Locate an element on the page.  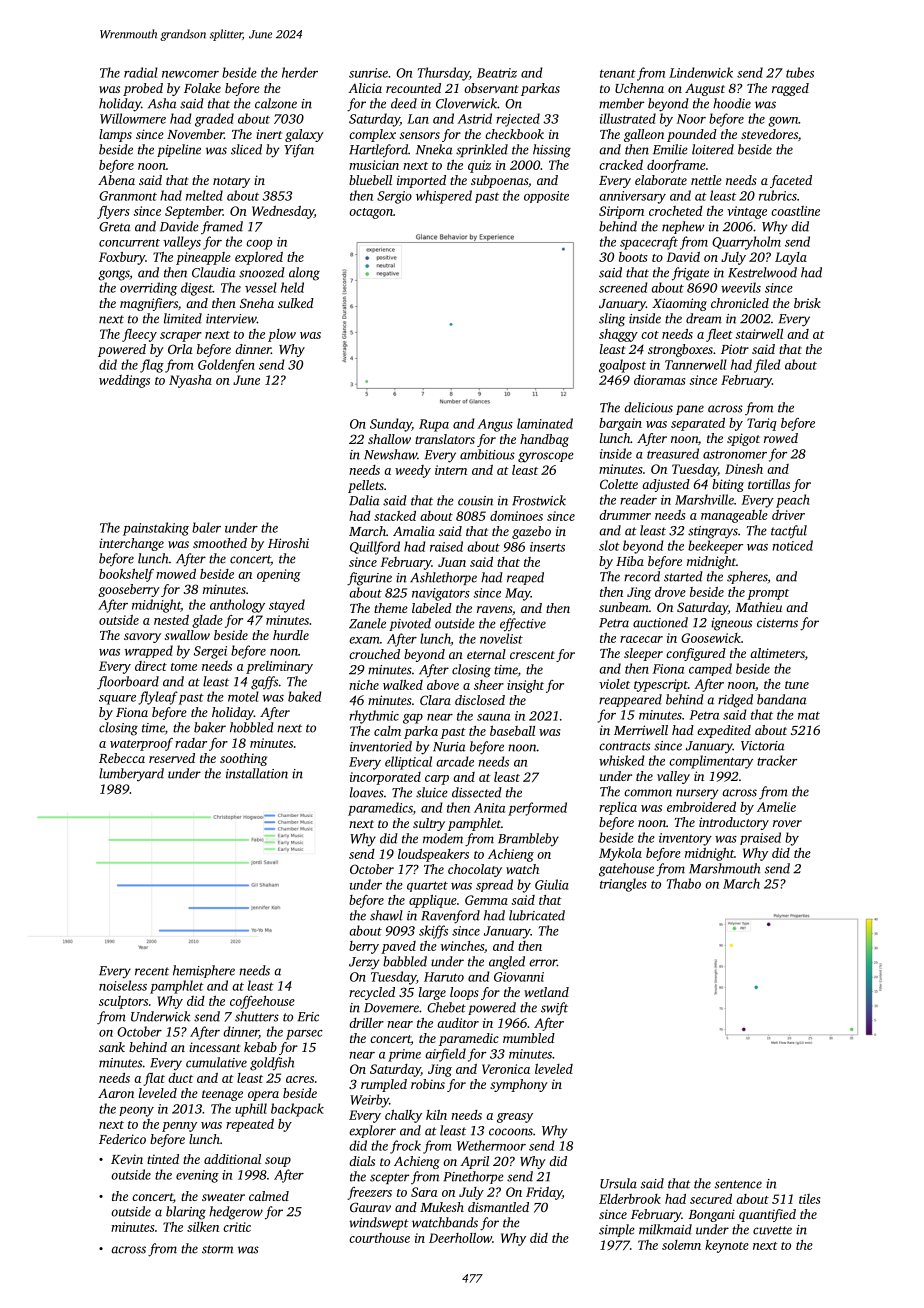
Thabo is located at coordinates (684, 883).
